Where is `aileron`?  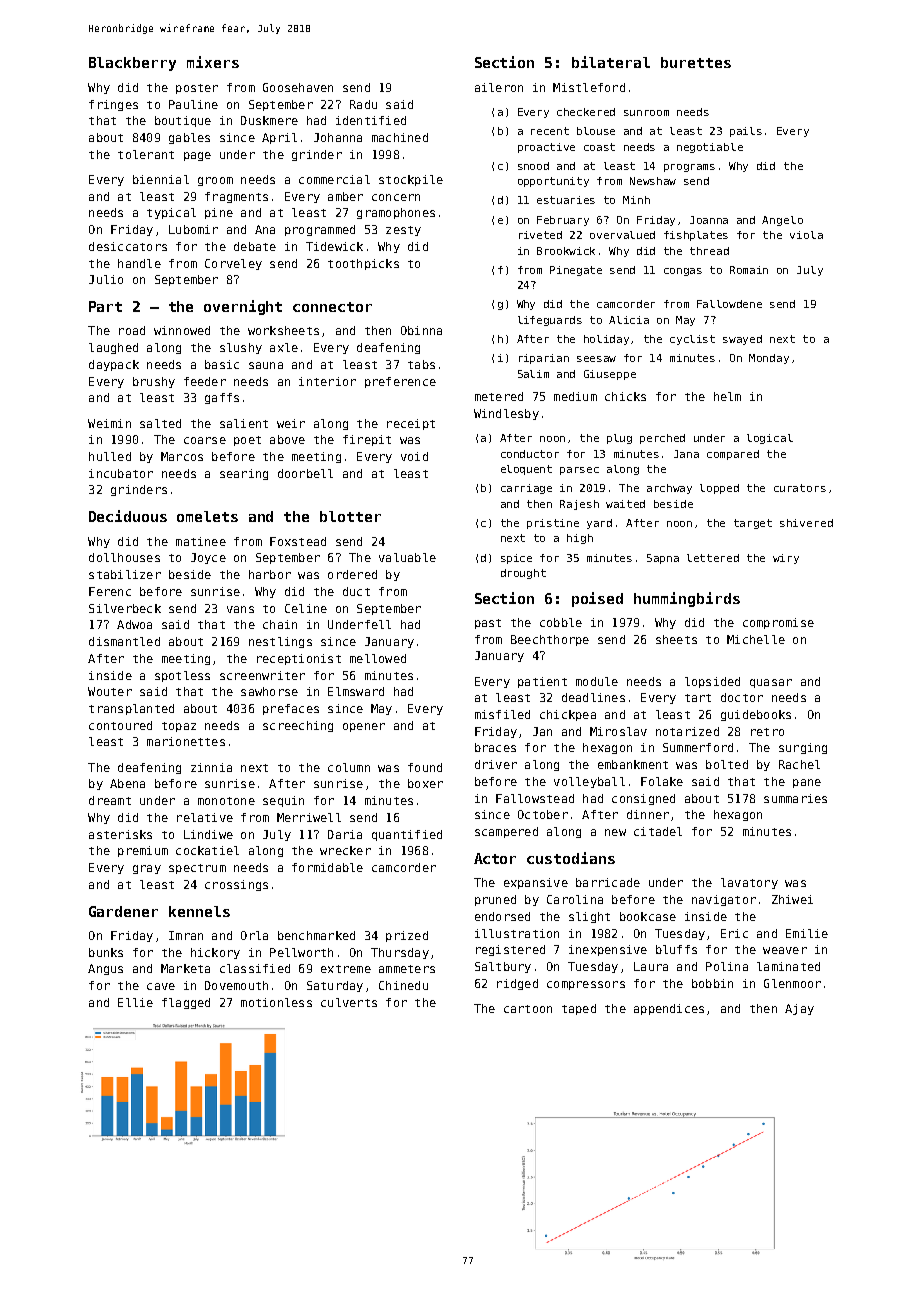 aileron is located at coordinates (499, 87).
